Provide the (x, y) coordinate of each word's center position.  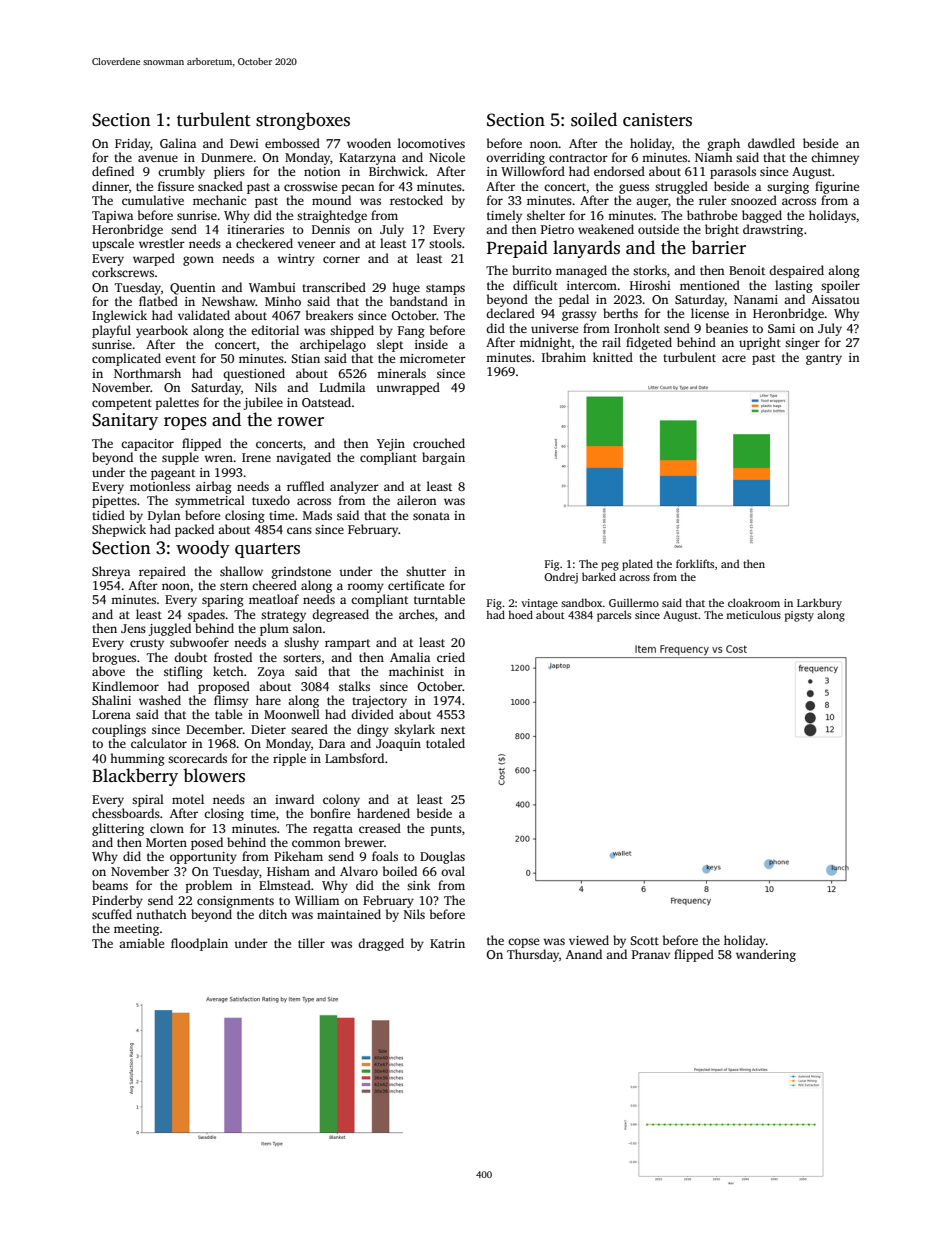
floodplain (199, 944)
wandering (766, 955)
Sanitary (125, 421)
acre (734, 358)
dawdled (771, 143)
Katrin (447, 943)
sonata (431, 516)
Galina (178, 143)
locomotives (431, 143)
